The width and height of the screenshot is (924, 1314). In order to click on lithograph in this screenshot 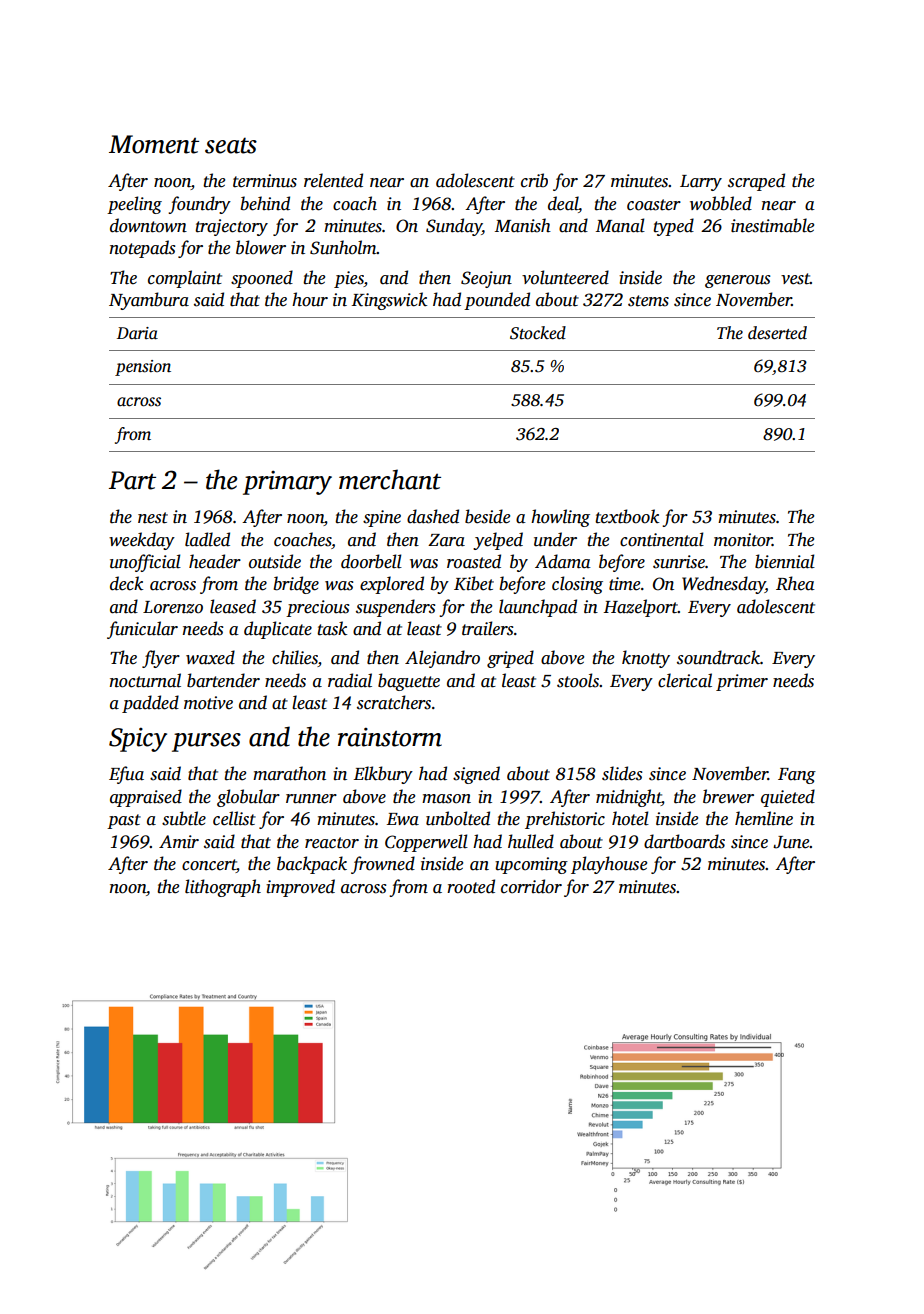, I will do `click(223, 888)`.
